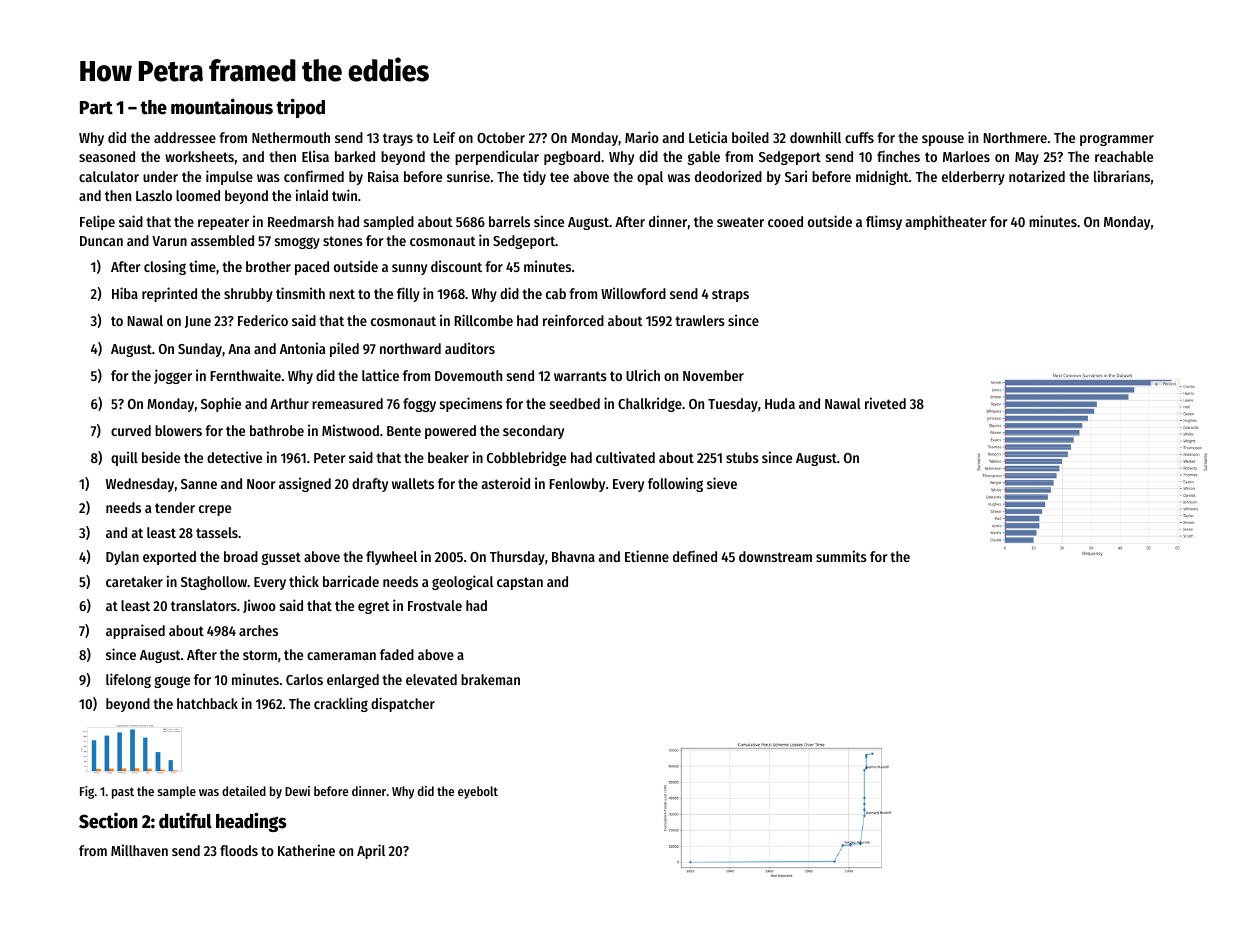 The image size is (1233, 952). What do you see at coordinates (315, 156) in the page?
I see `Elisa` at bounding box center [315, 156].
